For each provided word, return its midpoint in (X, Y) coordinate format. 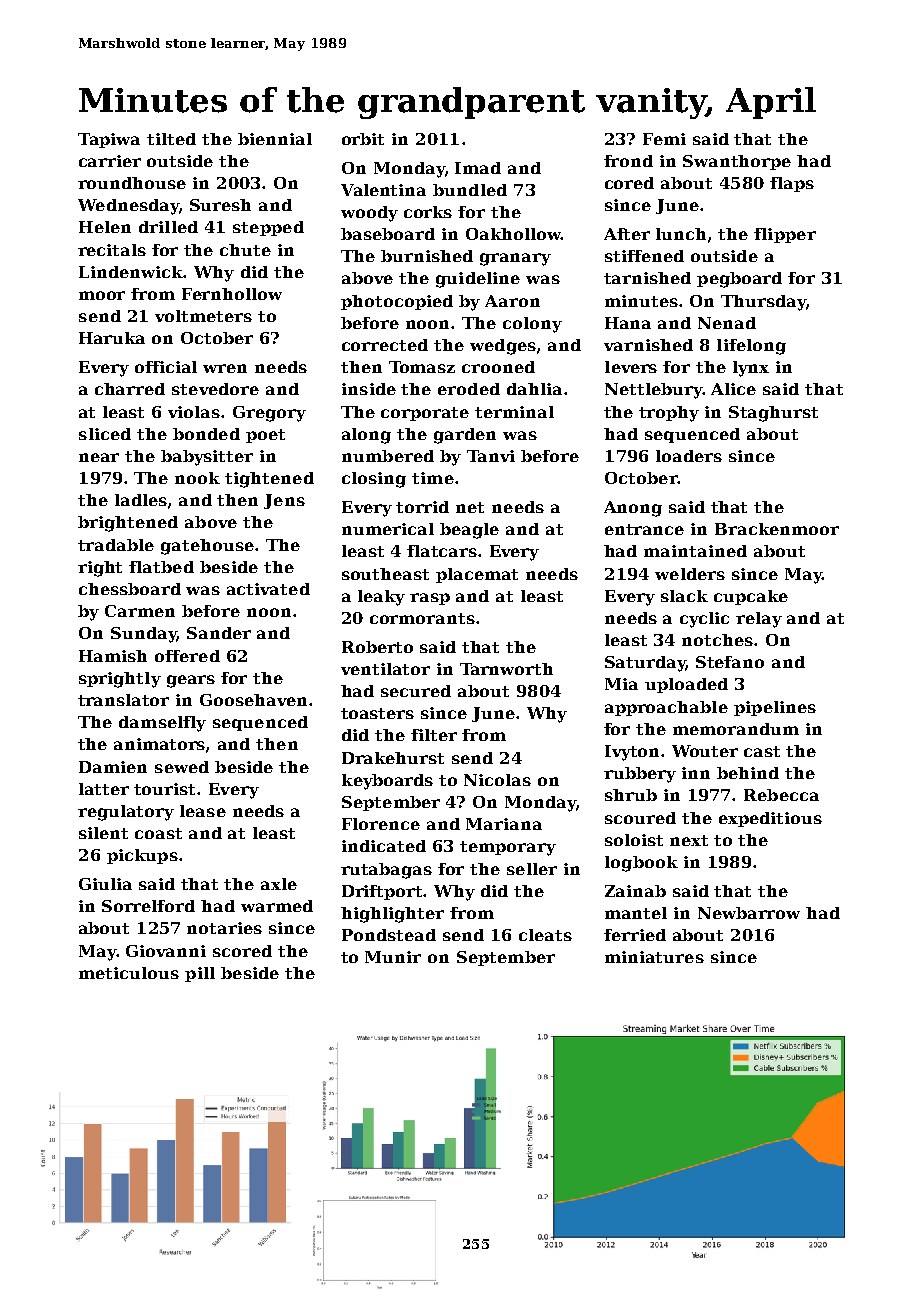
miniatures (654, 957)
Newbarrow (749, 913)
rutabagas (386, 871)
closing (374, 480)
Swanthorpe (737, 162)
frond (628, 161)
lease (203, 811)
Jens (284, 501)
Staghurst (773, 414)
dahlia (534, 389)
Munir (393, 957)
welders (690, 574)
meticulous (129, 973)
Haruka (112, 338)
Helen (105, 227)
